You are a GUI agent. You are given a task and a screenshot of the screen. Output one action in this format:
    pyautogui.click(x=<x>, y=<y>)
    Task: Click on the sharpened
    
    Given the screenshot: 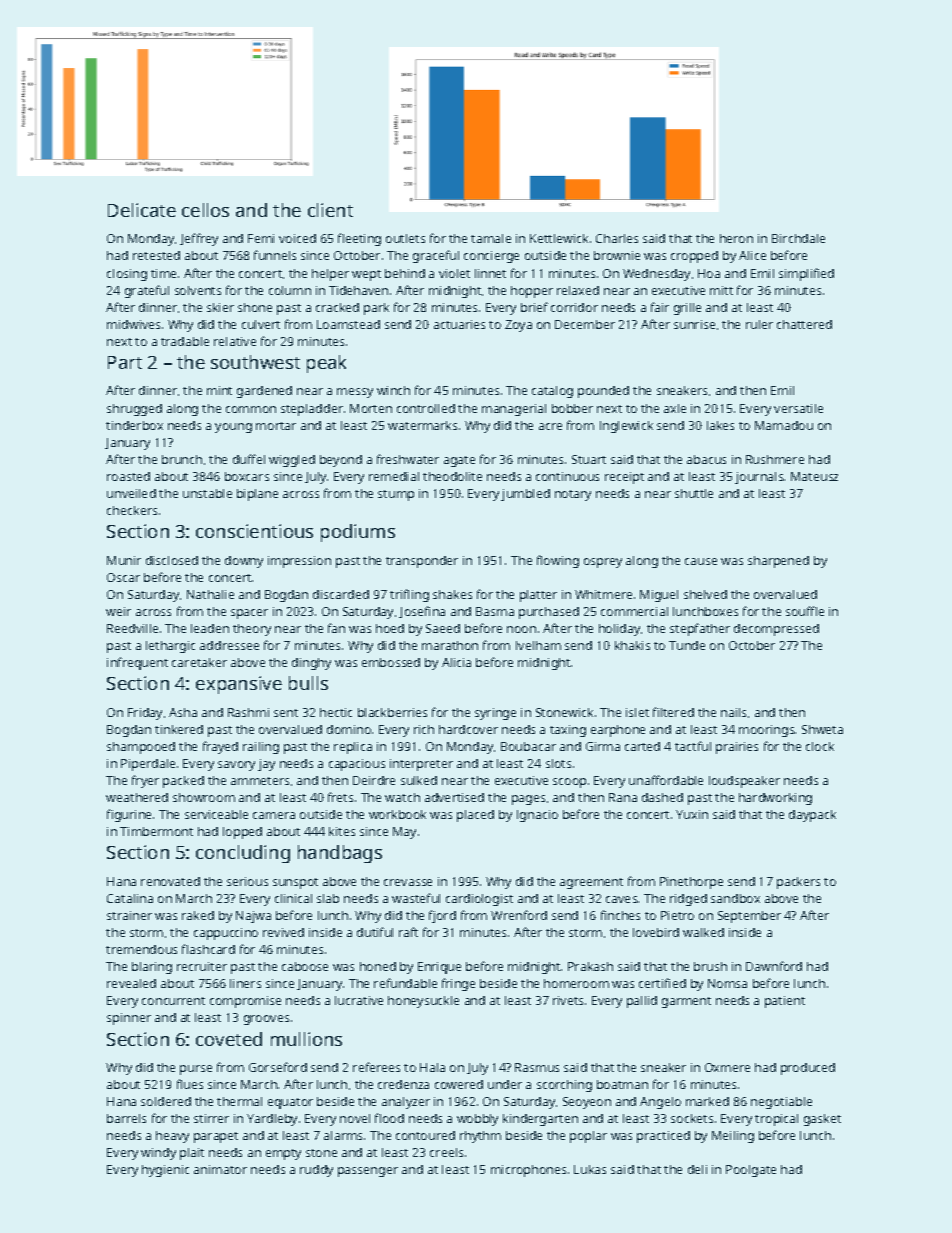 What is the action you would take?
    pyautogui.click(x=778, y=562)
